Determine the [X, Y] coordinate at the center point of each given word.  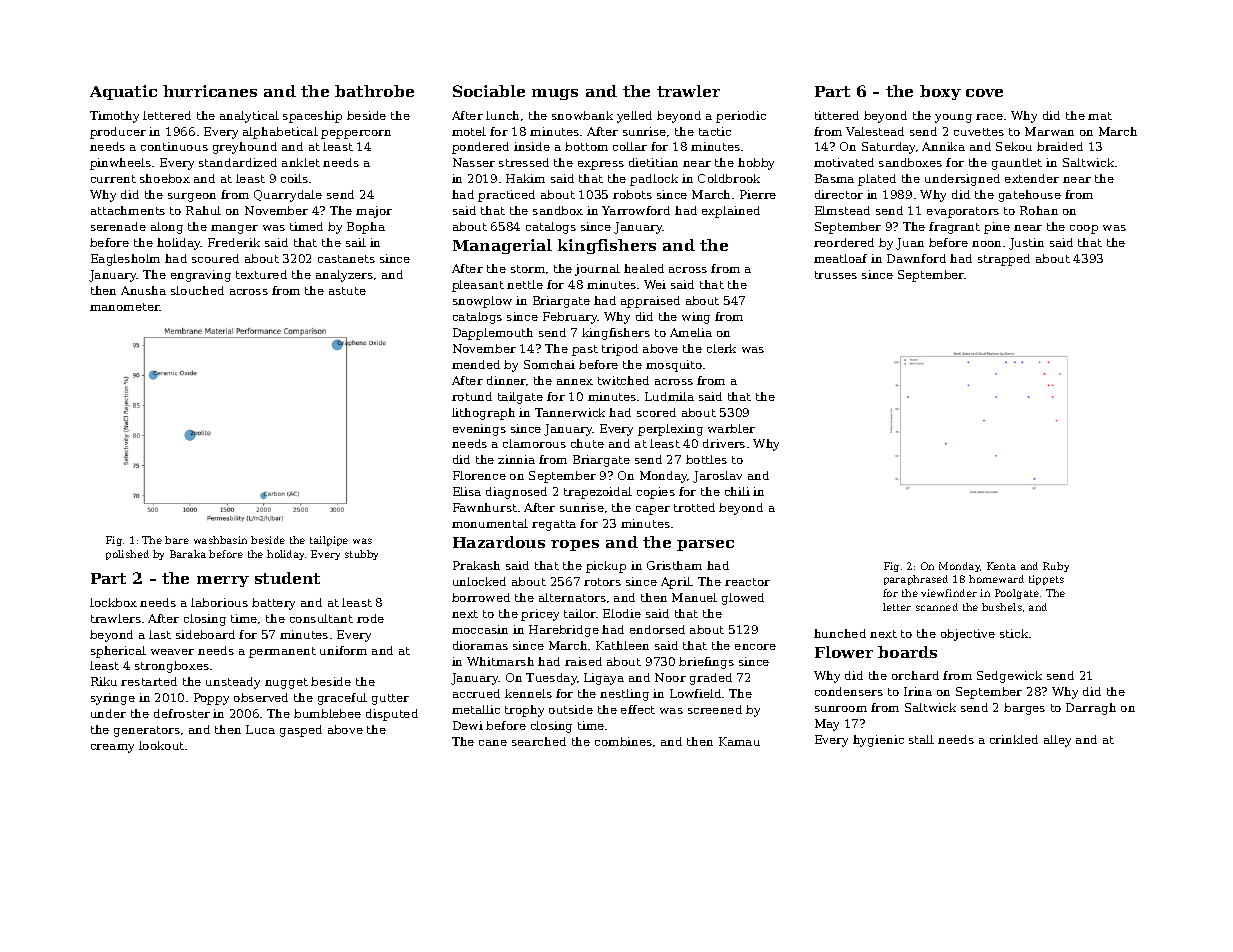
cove [984, 93]
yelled [634, 117]
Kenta [1001, 566]
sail [356, 242]
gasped [301, 731]
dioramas [480, 645]
